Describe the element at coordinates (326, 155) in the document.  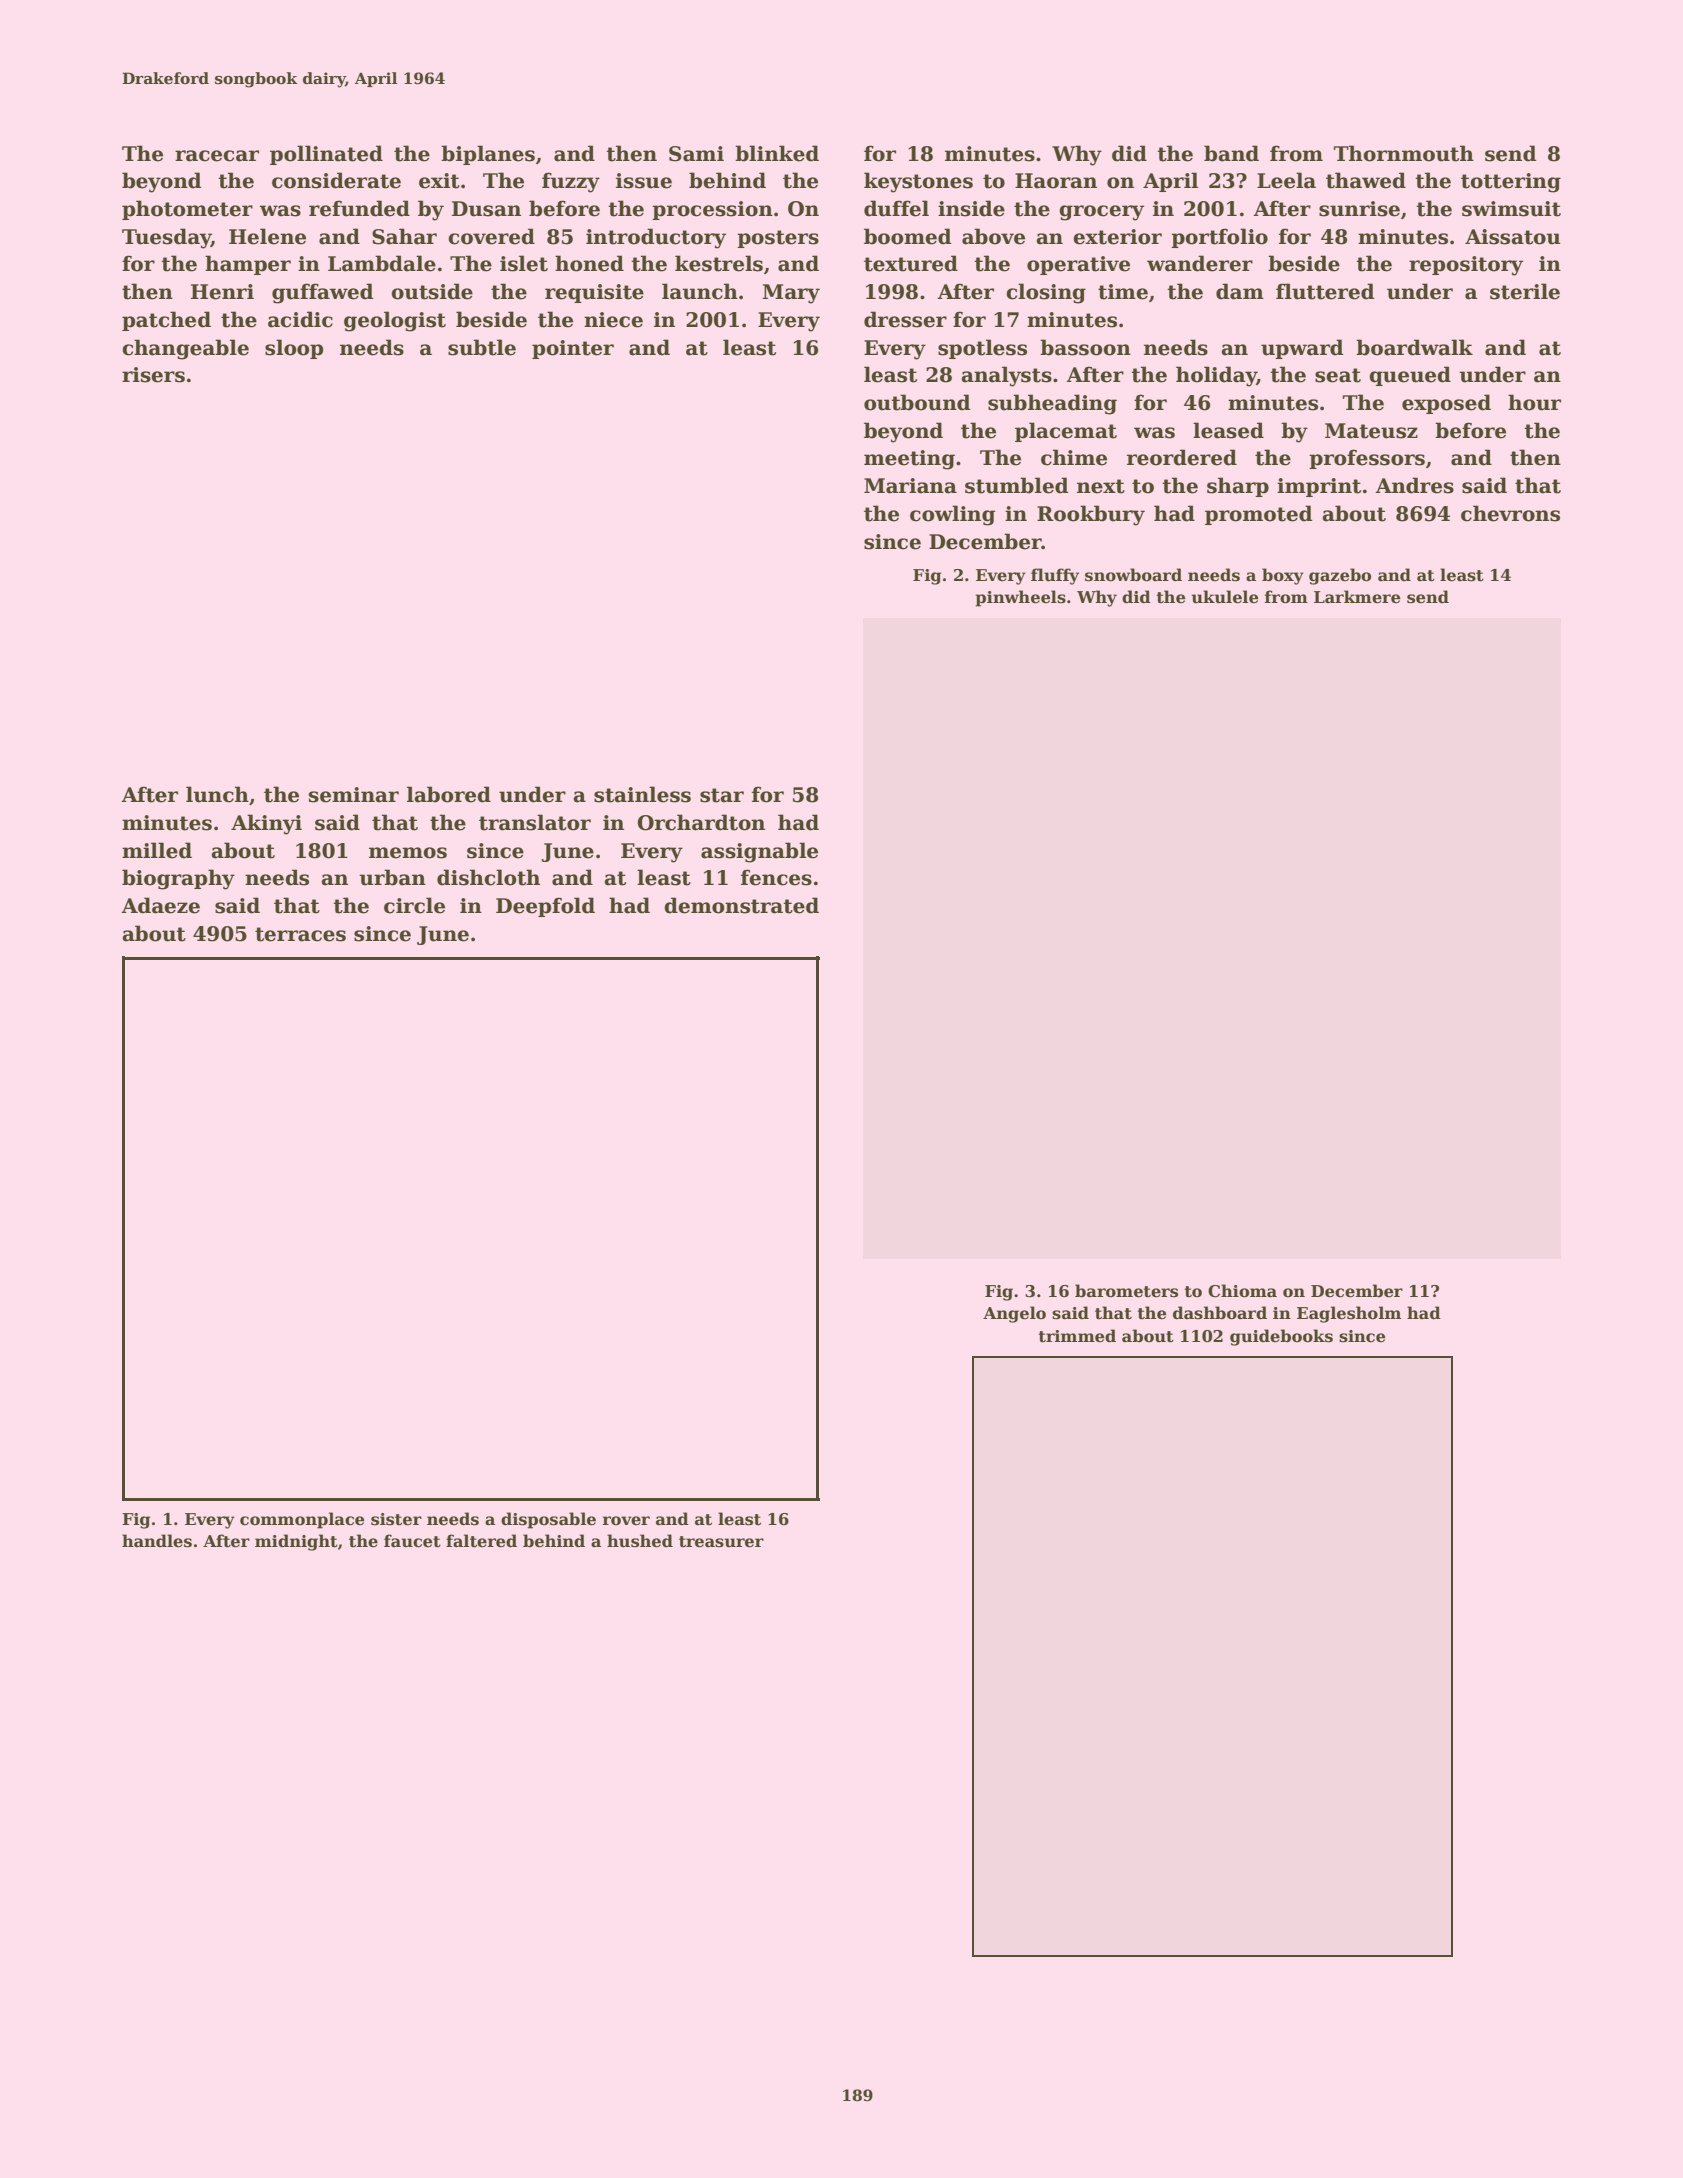
I see `pollinated` at that location.
